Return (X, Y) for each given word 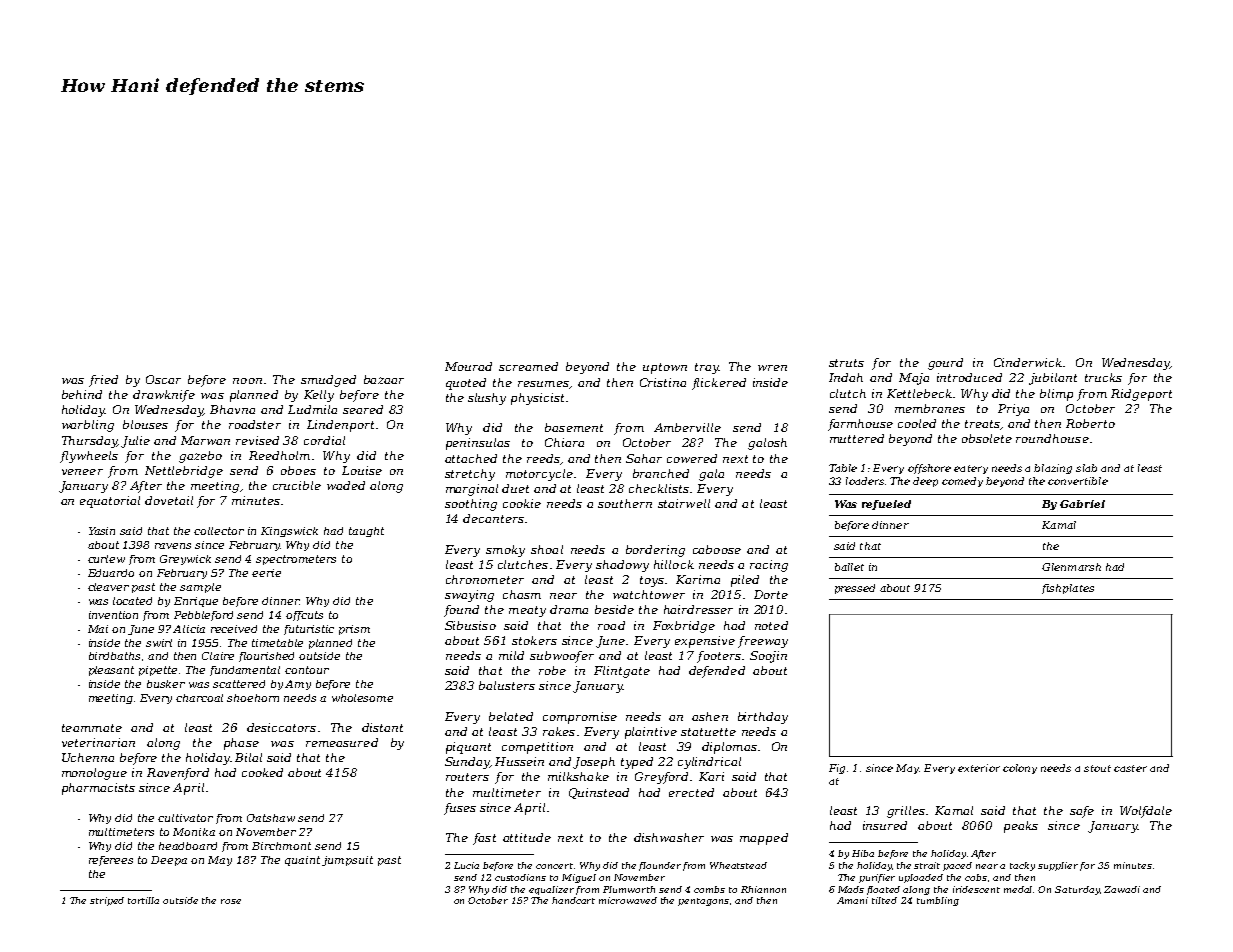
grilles (906, 812)
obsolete (987, 438)
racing (769, 566)
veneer (82, 472)
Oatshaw (271, 818)
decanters (493, 518)
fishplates (1068, 589)
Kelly (319, 396)
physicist (537, 399)
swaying (469, 596)
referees (111, 861)
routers (467, 777)
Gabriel (1082, 504)
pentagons (703, 902)
